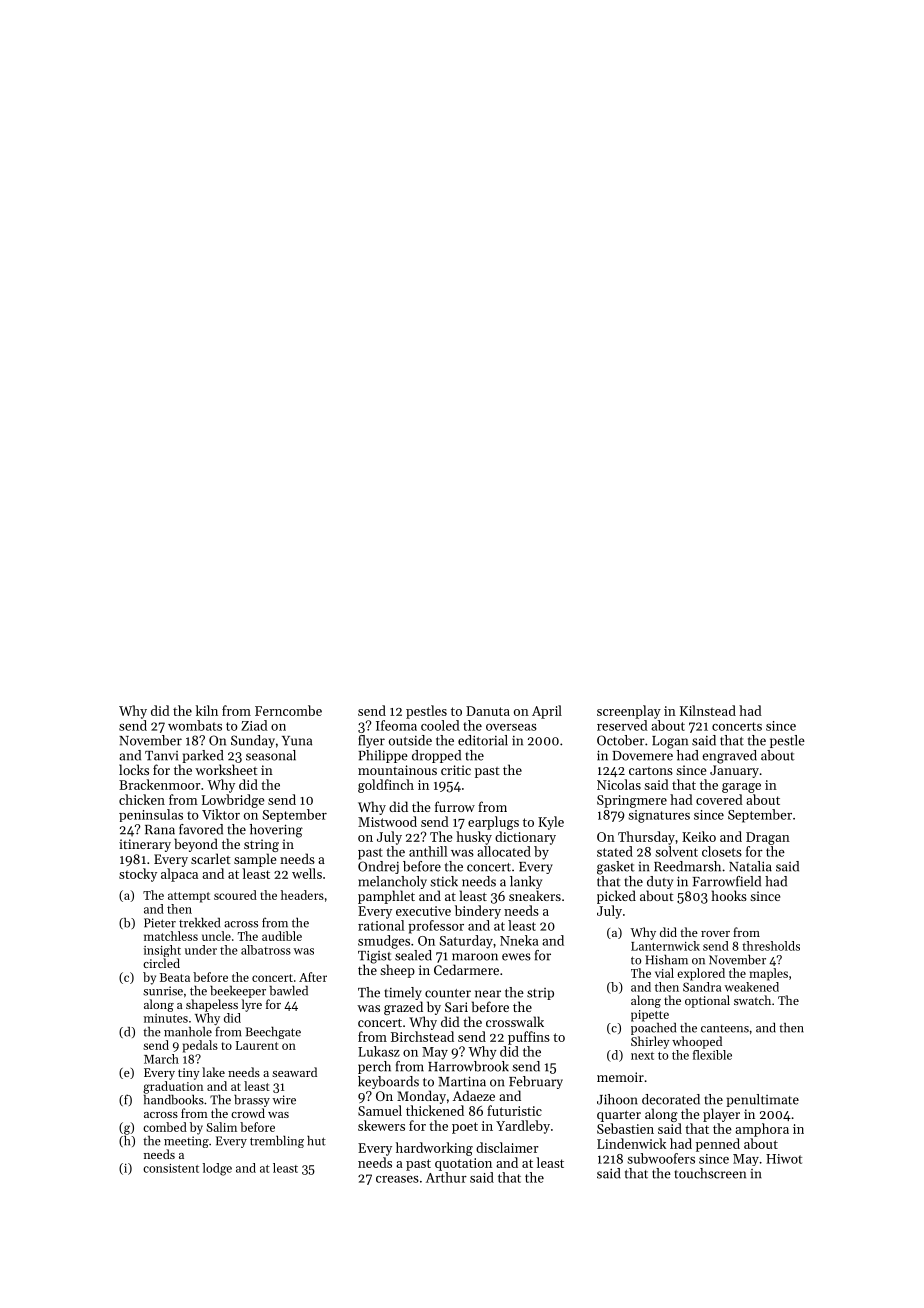  What do you see at coordinates (162, 951) in the screenshot?
I see `insight` at bounding box center [162, 951].
